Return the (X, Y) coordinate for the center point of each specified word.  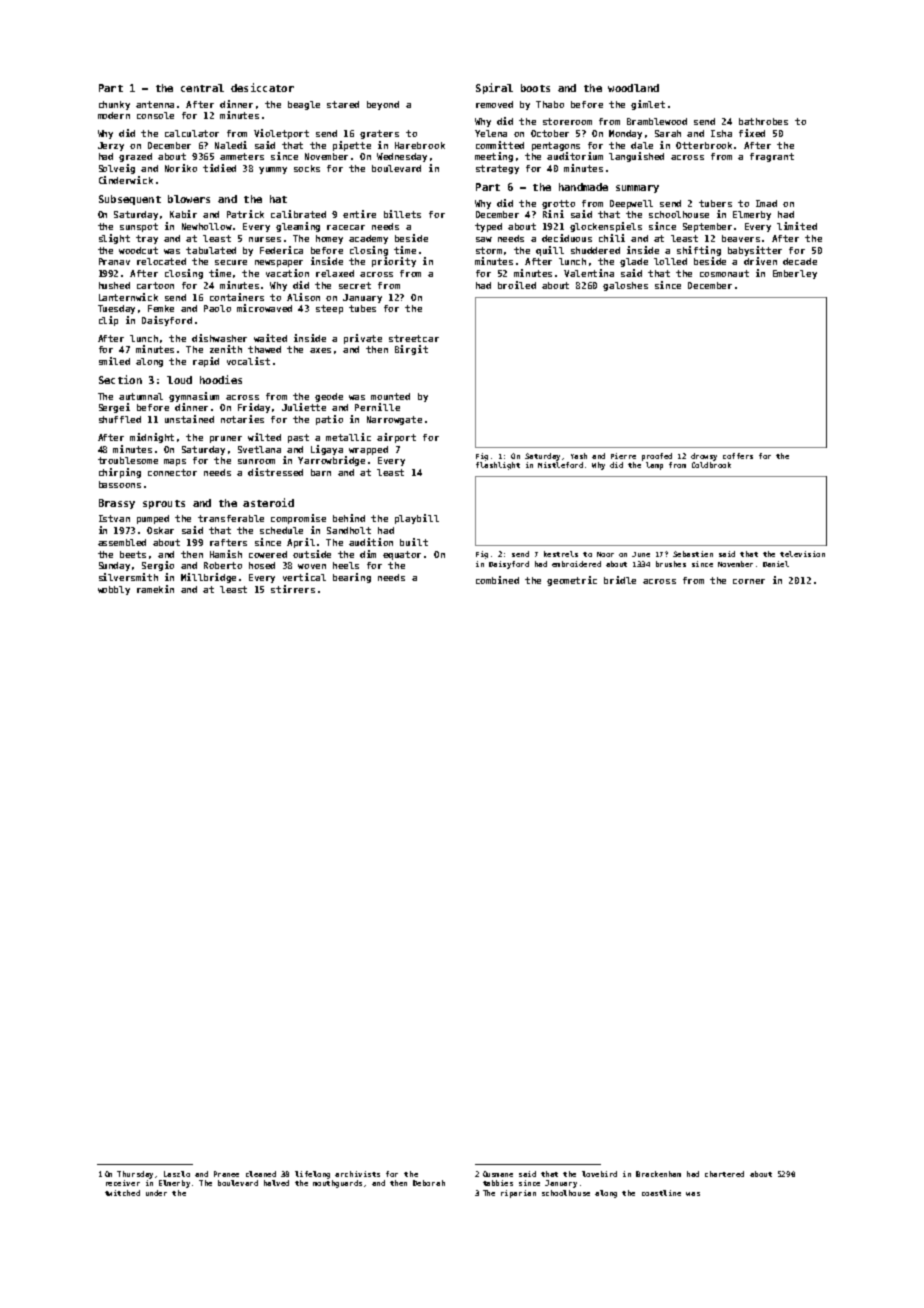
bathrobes (763, 121)
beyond (383, 105)
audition (371, 542)
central (202, 88)
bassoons (120, 484)
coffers (738, 456)
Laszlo (177, 1174)
